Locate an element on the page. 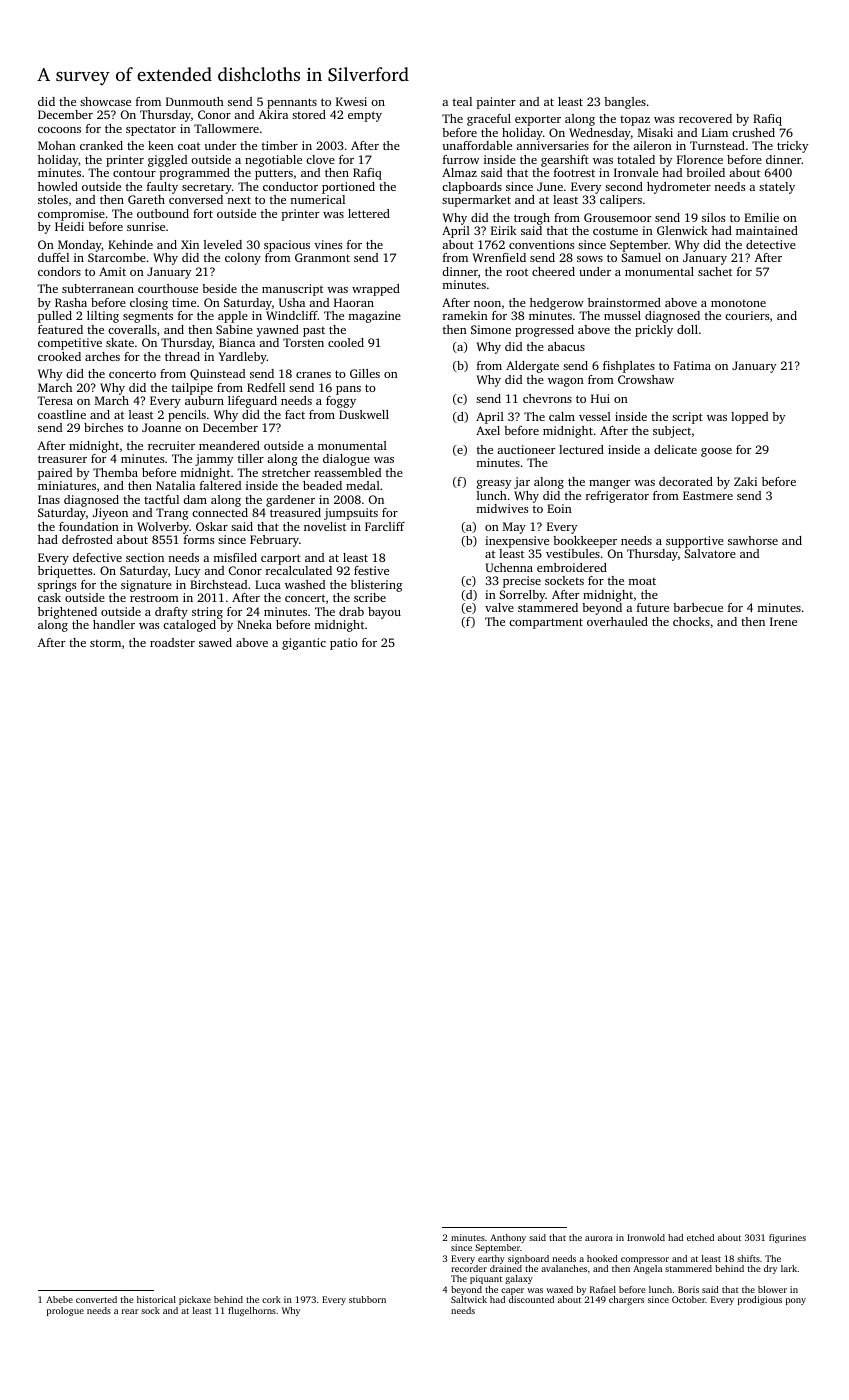 This document has width=849, height=1400. showcase is located at coordinates (105, 101).
